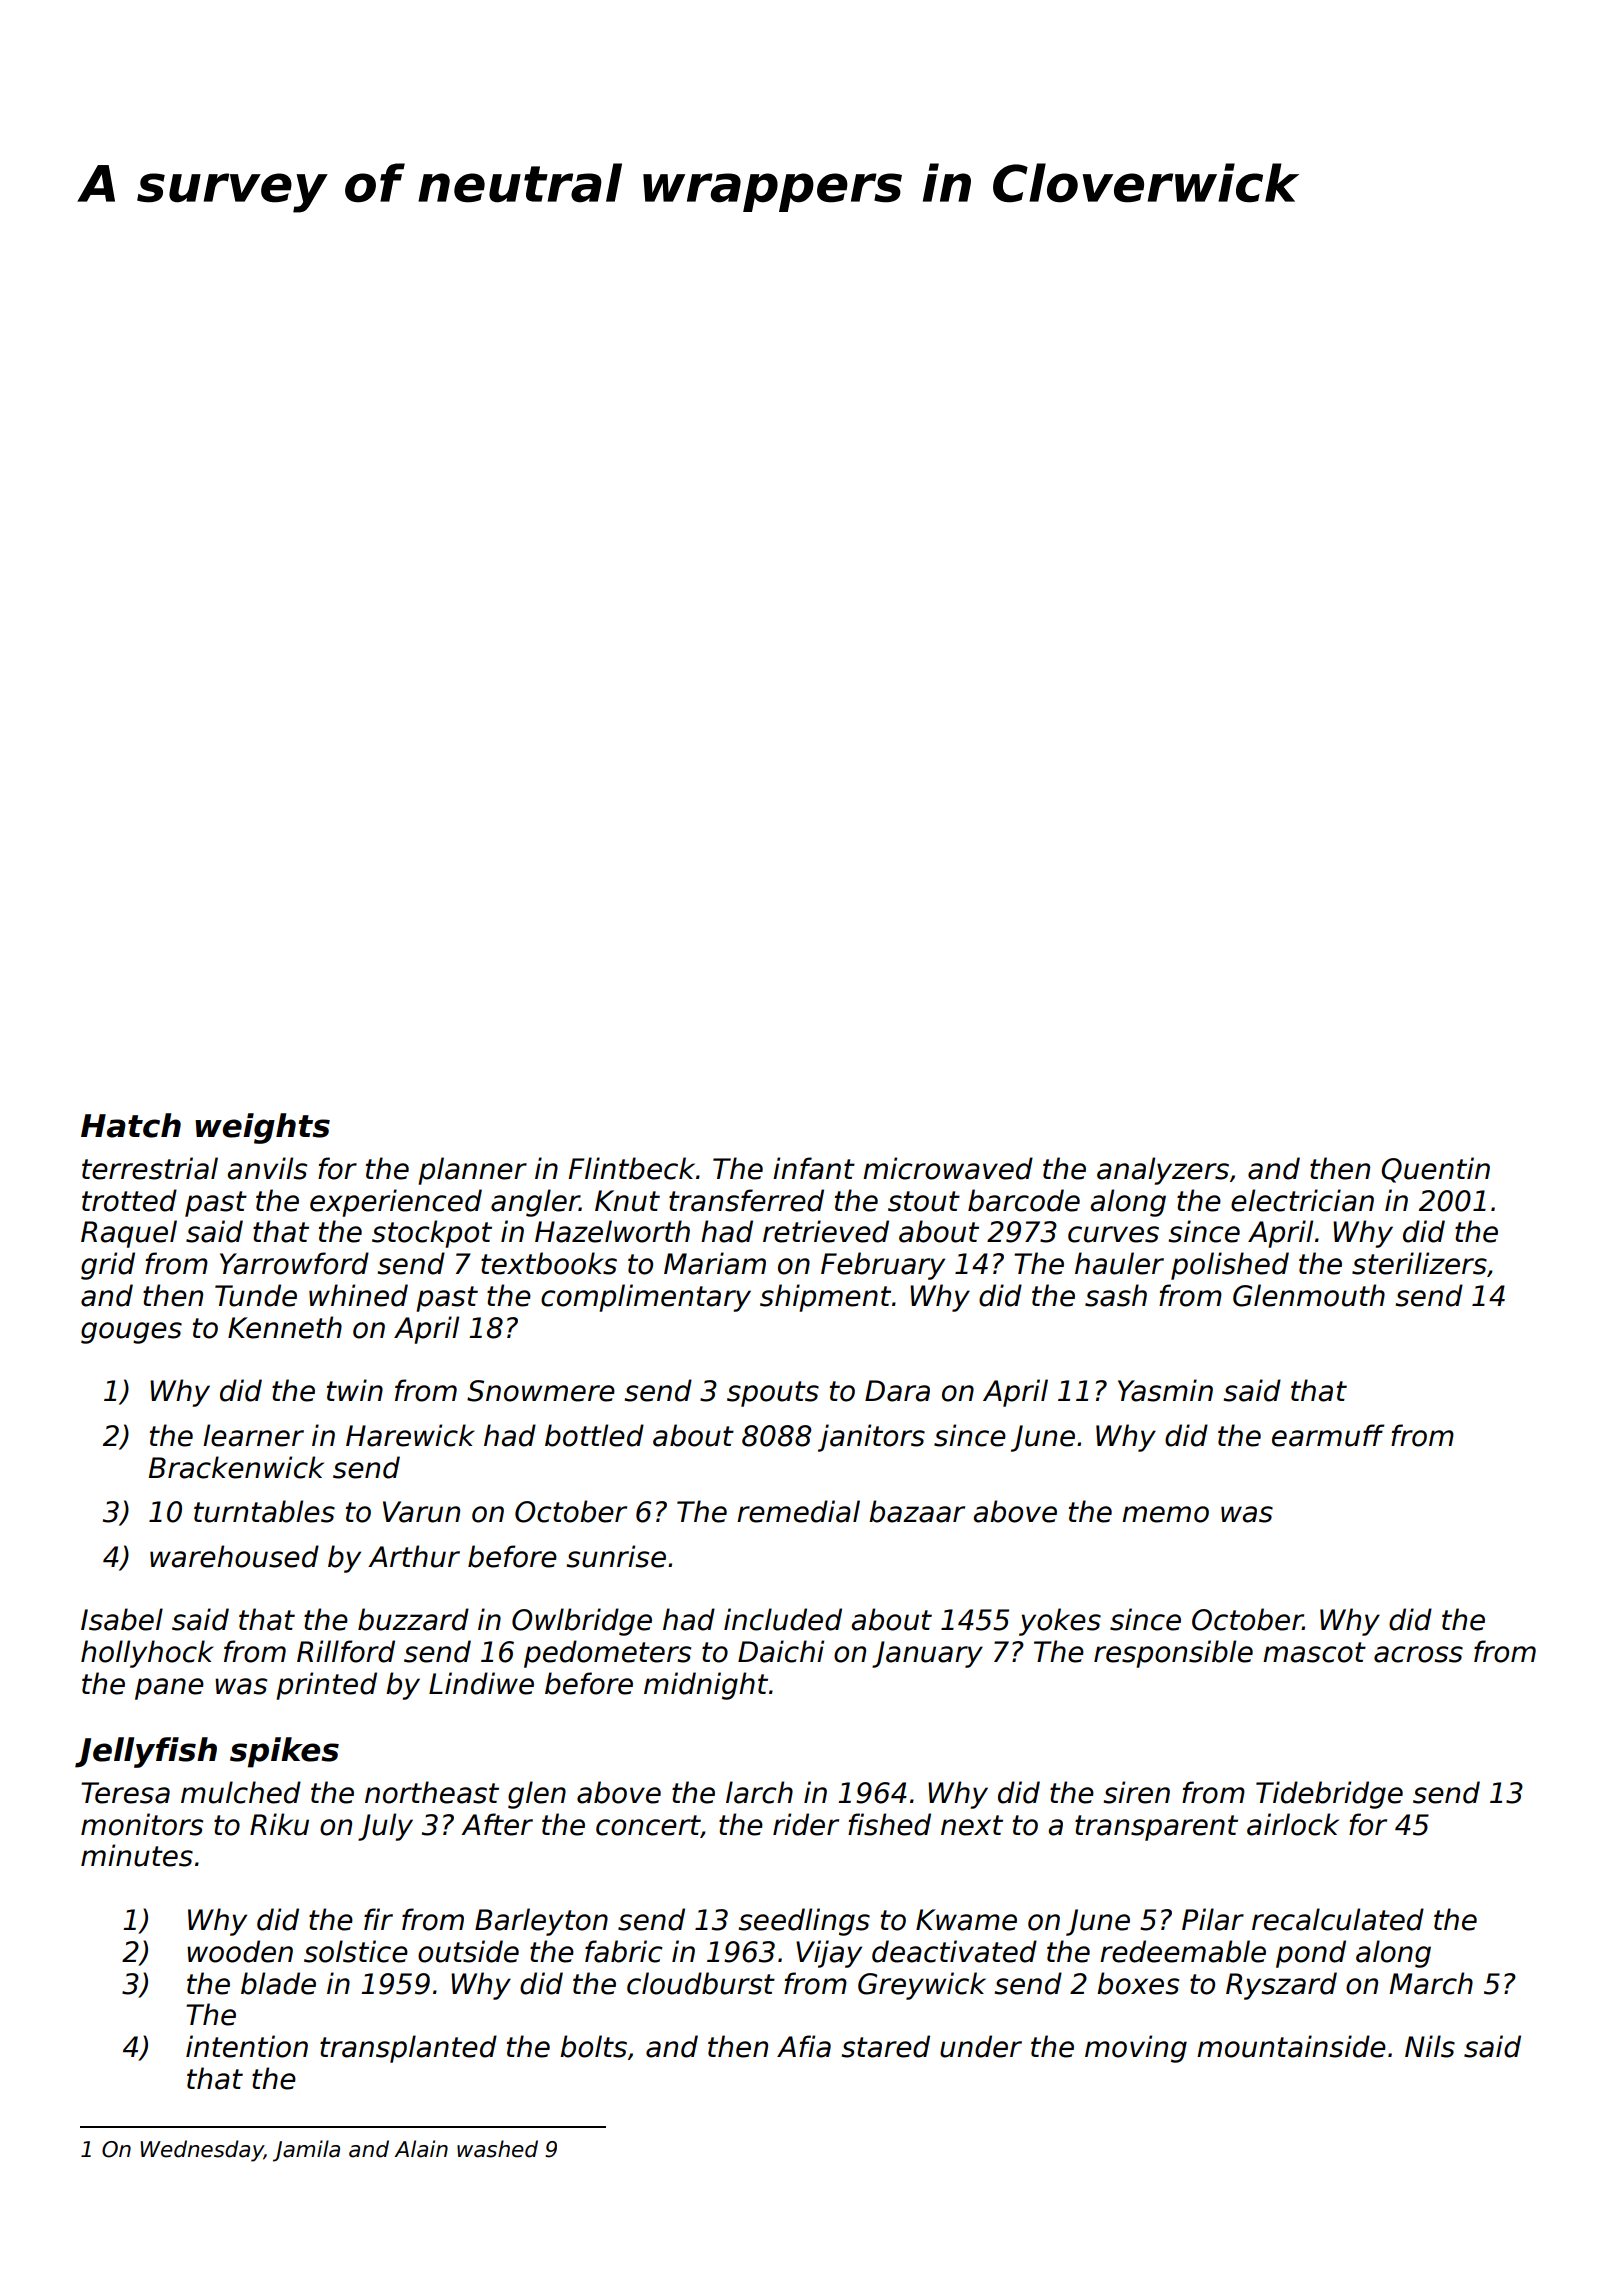 This image has height=2292, width=1620. What do you see at coordinates (284, 1752) in the image?
I see `spikes` at bounding box center [284, 1752].
